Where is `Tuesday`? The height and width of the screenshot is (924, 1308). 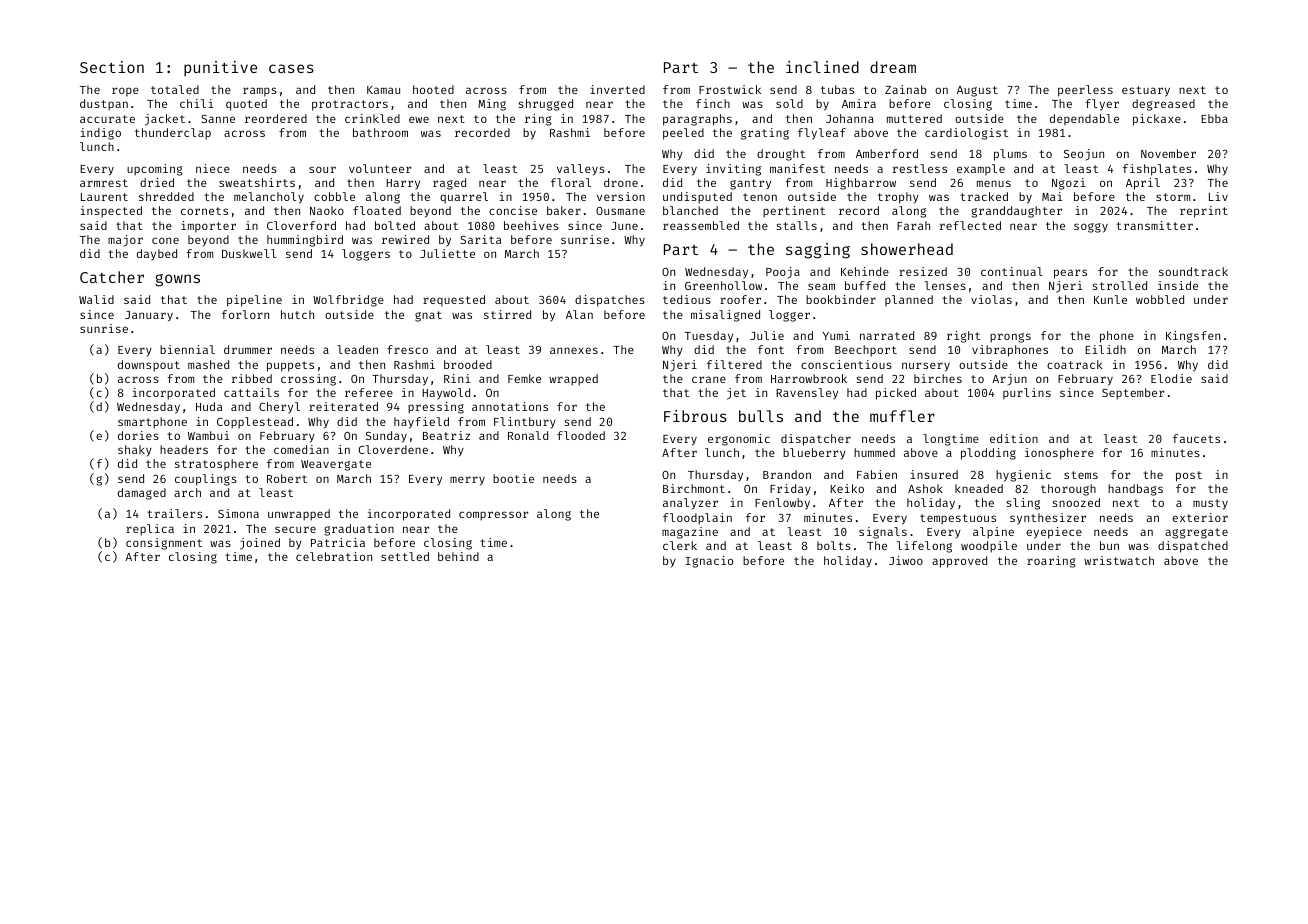
Tuesday is located at coordinates (709, 337).
